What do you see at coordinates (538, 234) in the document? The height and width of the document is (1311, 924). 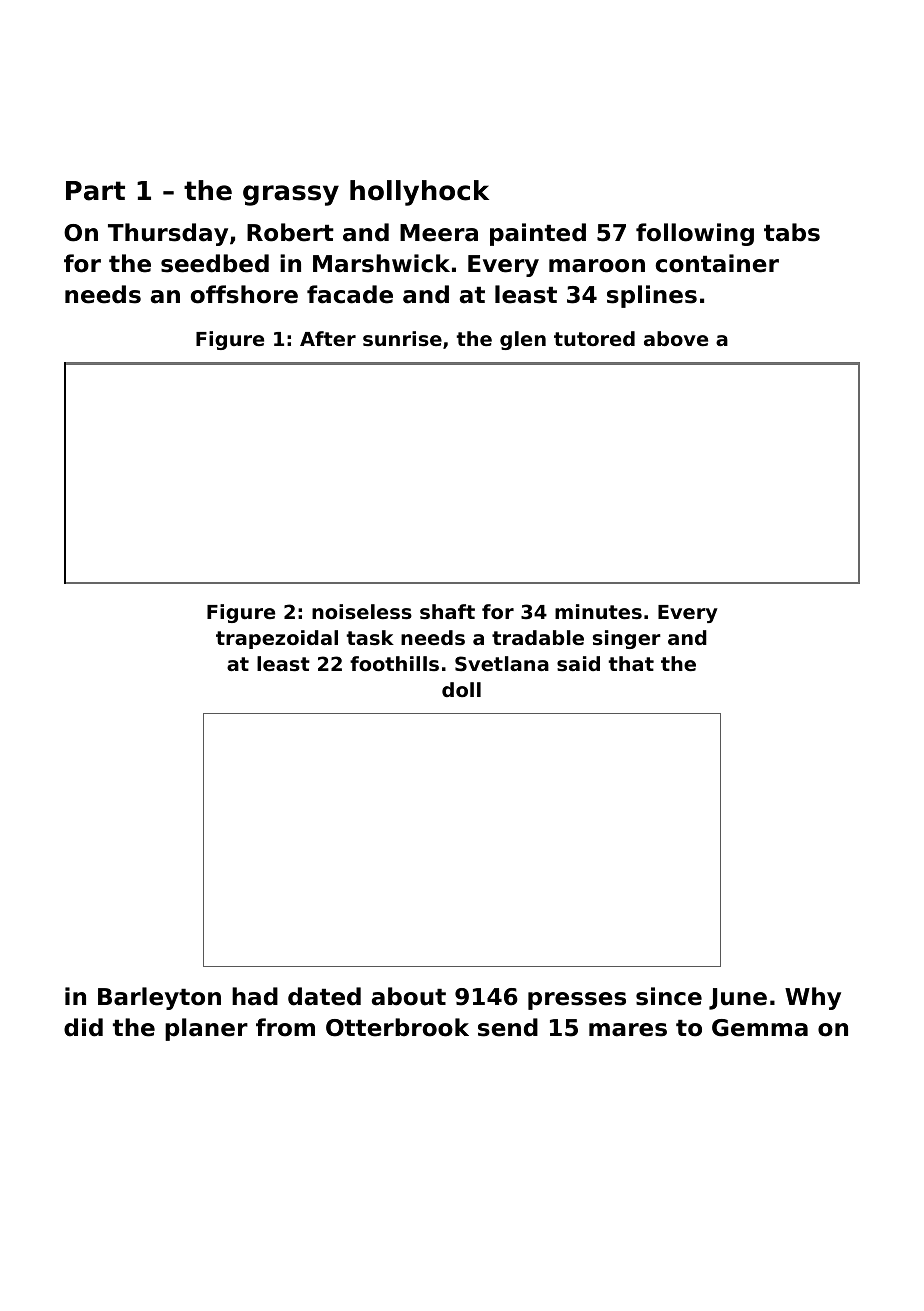 I see `painted` at bounding box center [538, 234].
